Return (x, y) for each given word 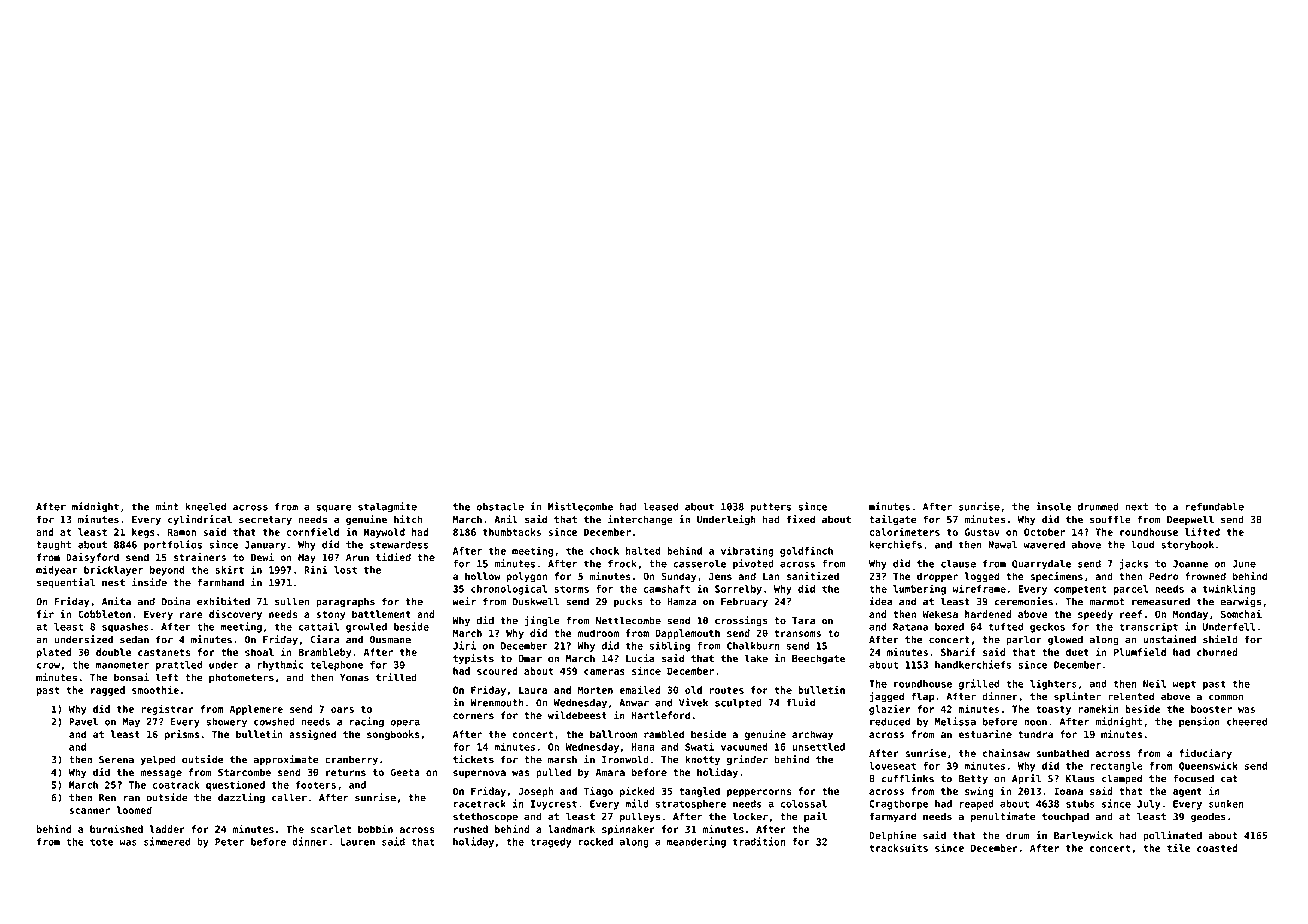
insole (1053, 506)
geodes (1208, 818)
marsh (562, 759)
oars (342, 710)
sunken (1226, 804)
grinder (747, 760)
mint (167, 506)
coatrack (176, 785)
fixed (801, 519)
